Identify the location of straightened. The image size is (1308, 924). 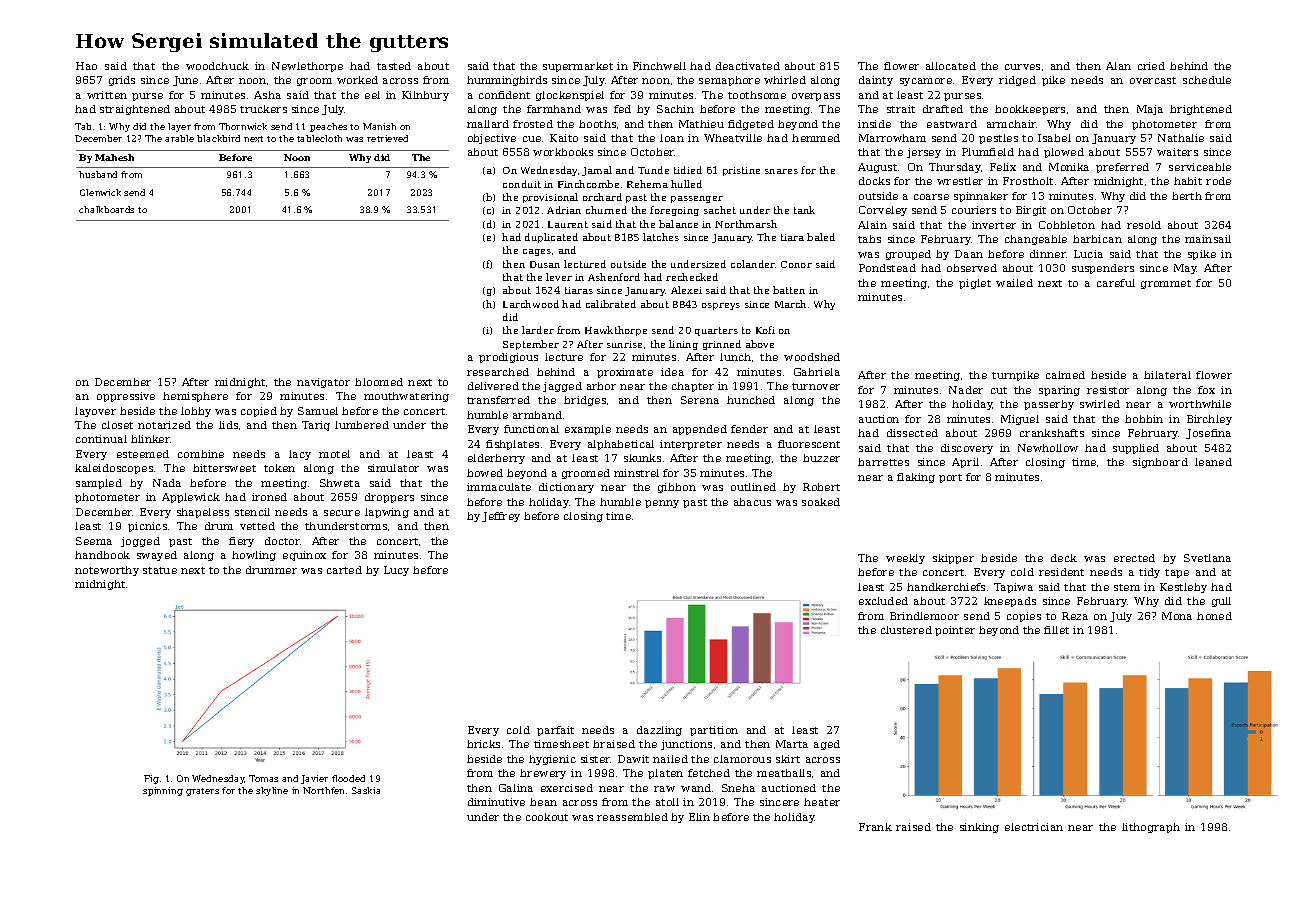
(135, 110).
